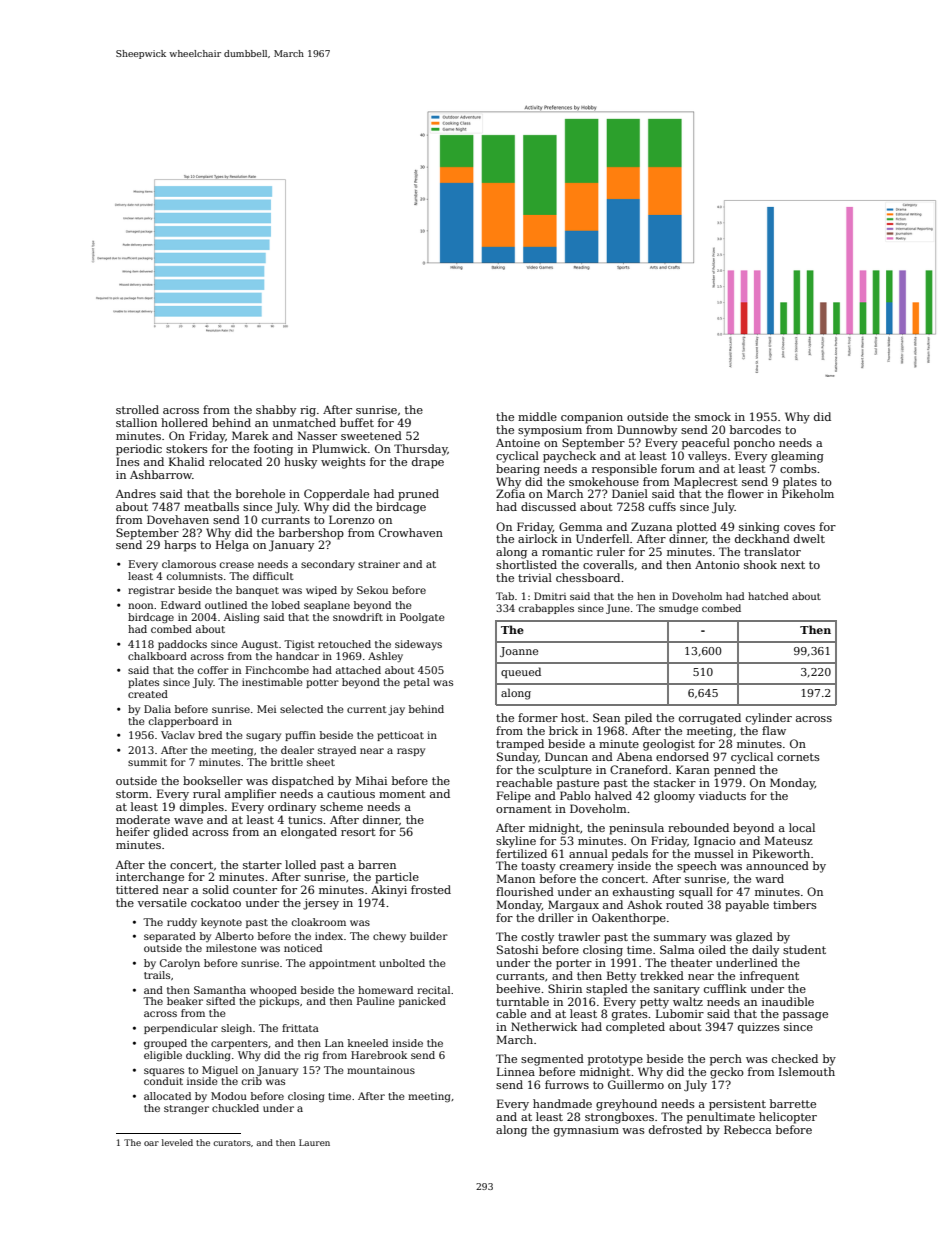 This page has height=1233, width=952. What do you see at coordinates (177, 1142) in the page?
I see `leveled` at bounding box center [177, 1142].
